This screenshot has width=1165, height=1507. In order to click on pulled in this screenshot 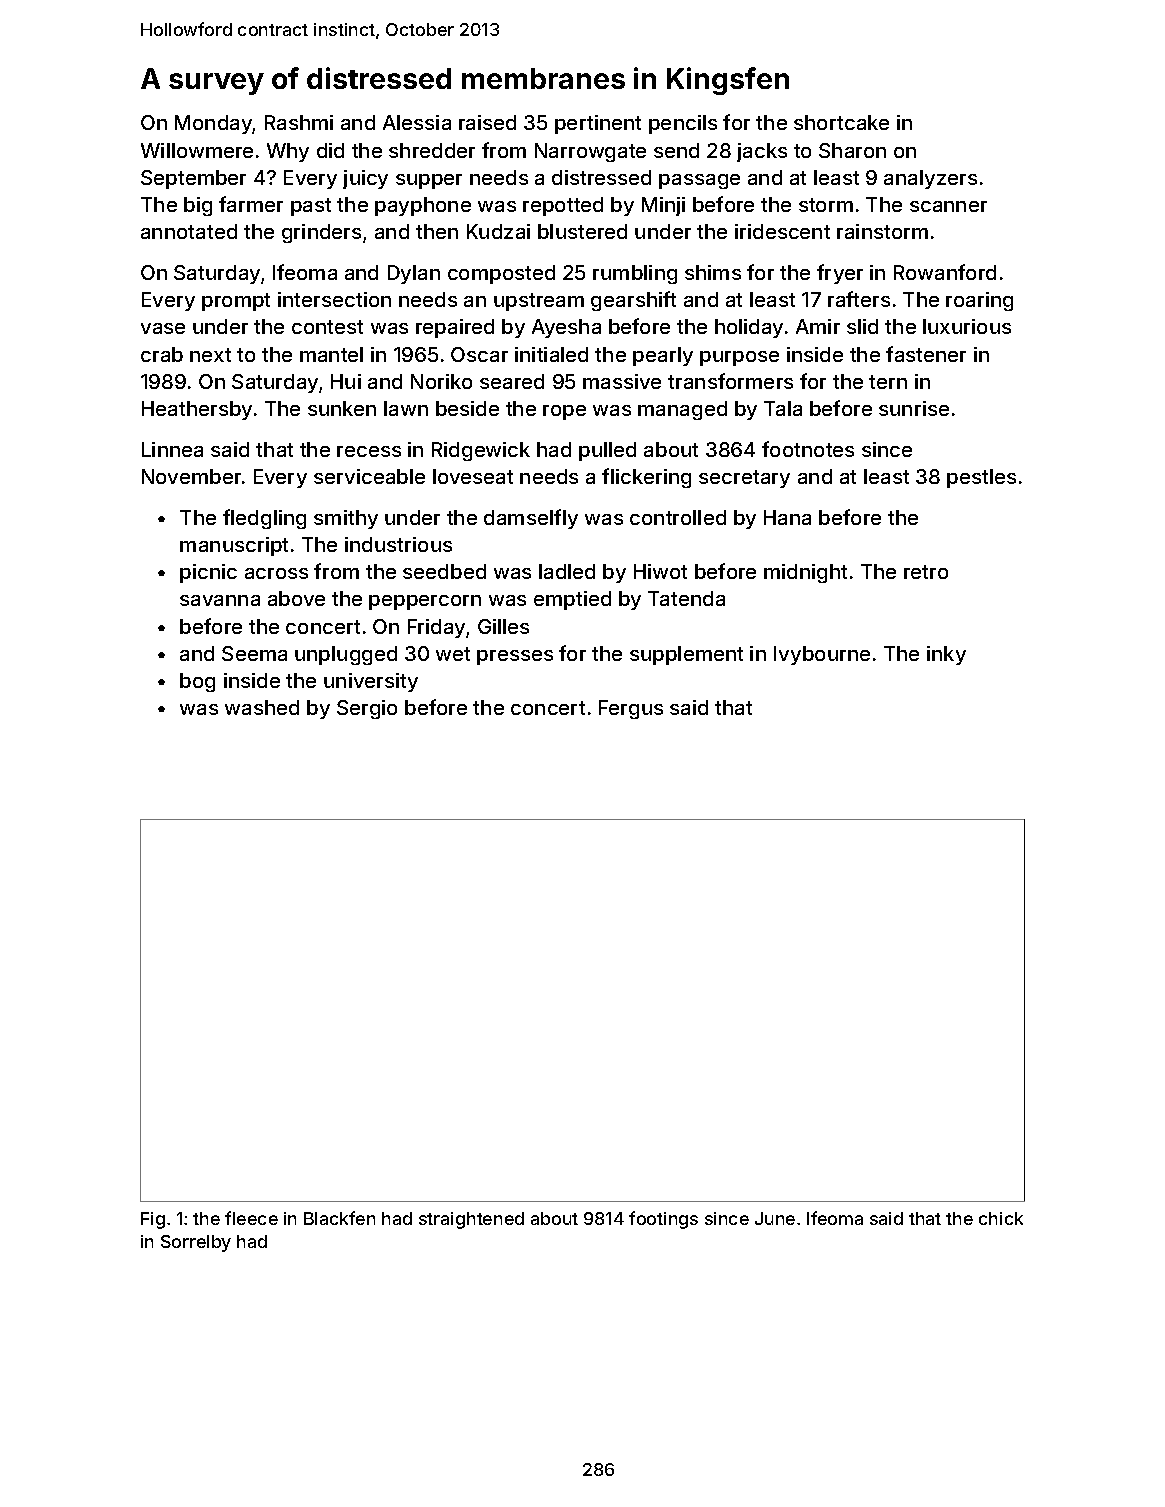, I will do `click(607, 451)`.
